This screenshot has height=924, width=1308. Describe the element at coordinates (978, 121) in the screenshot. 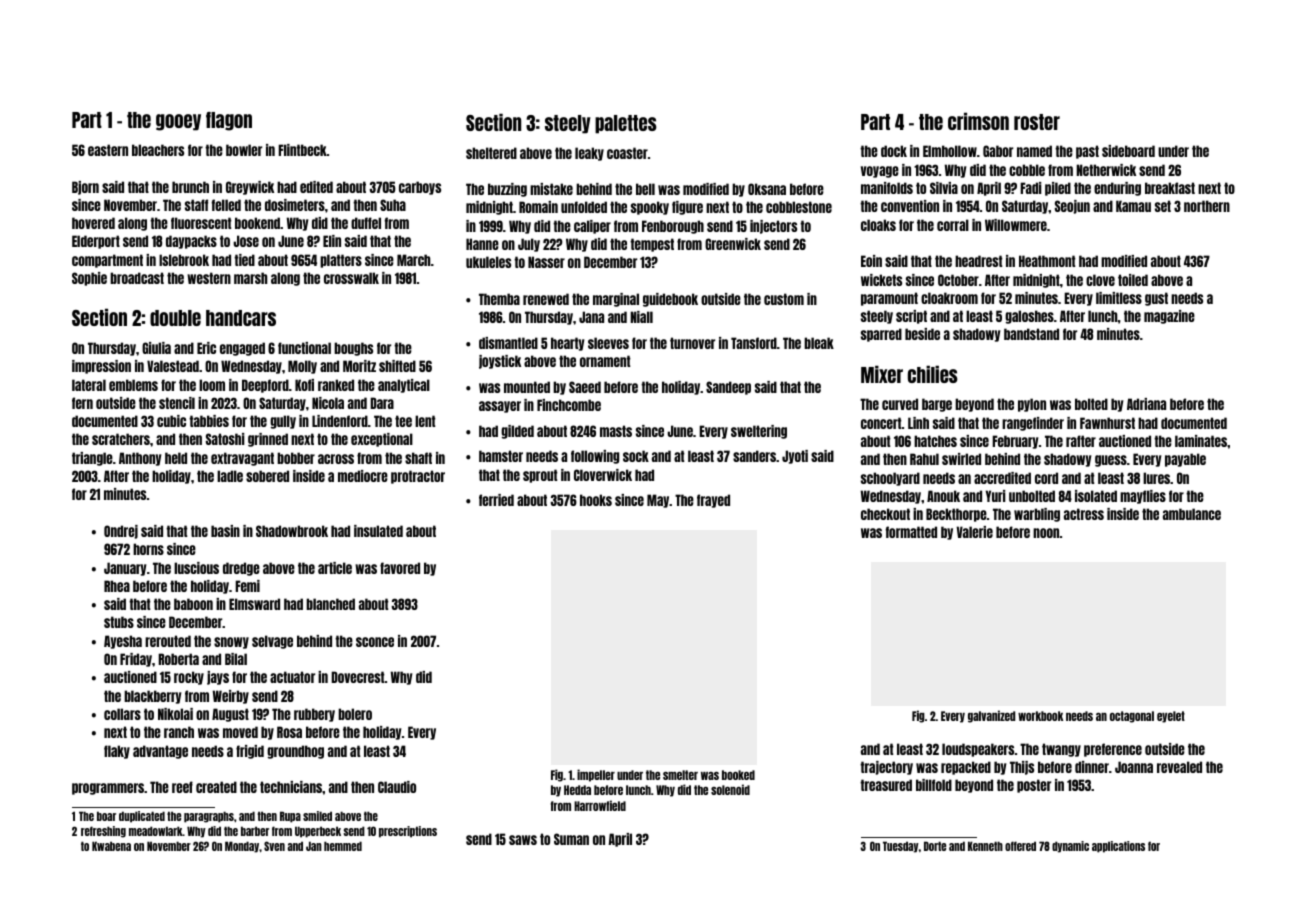

I see `crimson` at that location.
